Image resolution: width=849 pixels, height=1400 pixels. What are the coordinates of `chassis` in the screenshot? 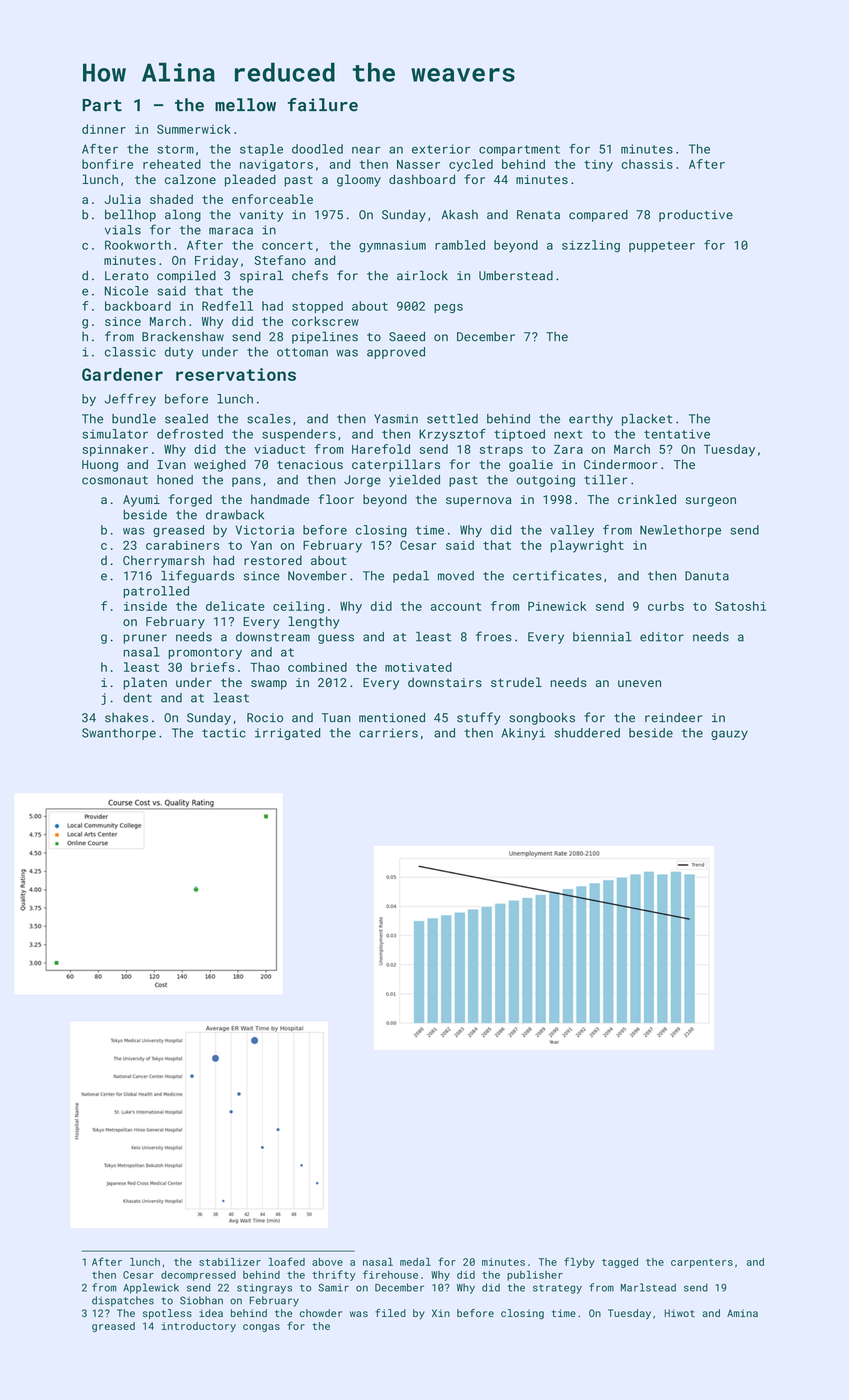 It's located at (647, 164).
